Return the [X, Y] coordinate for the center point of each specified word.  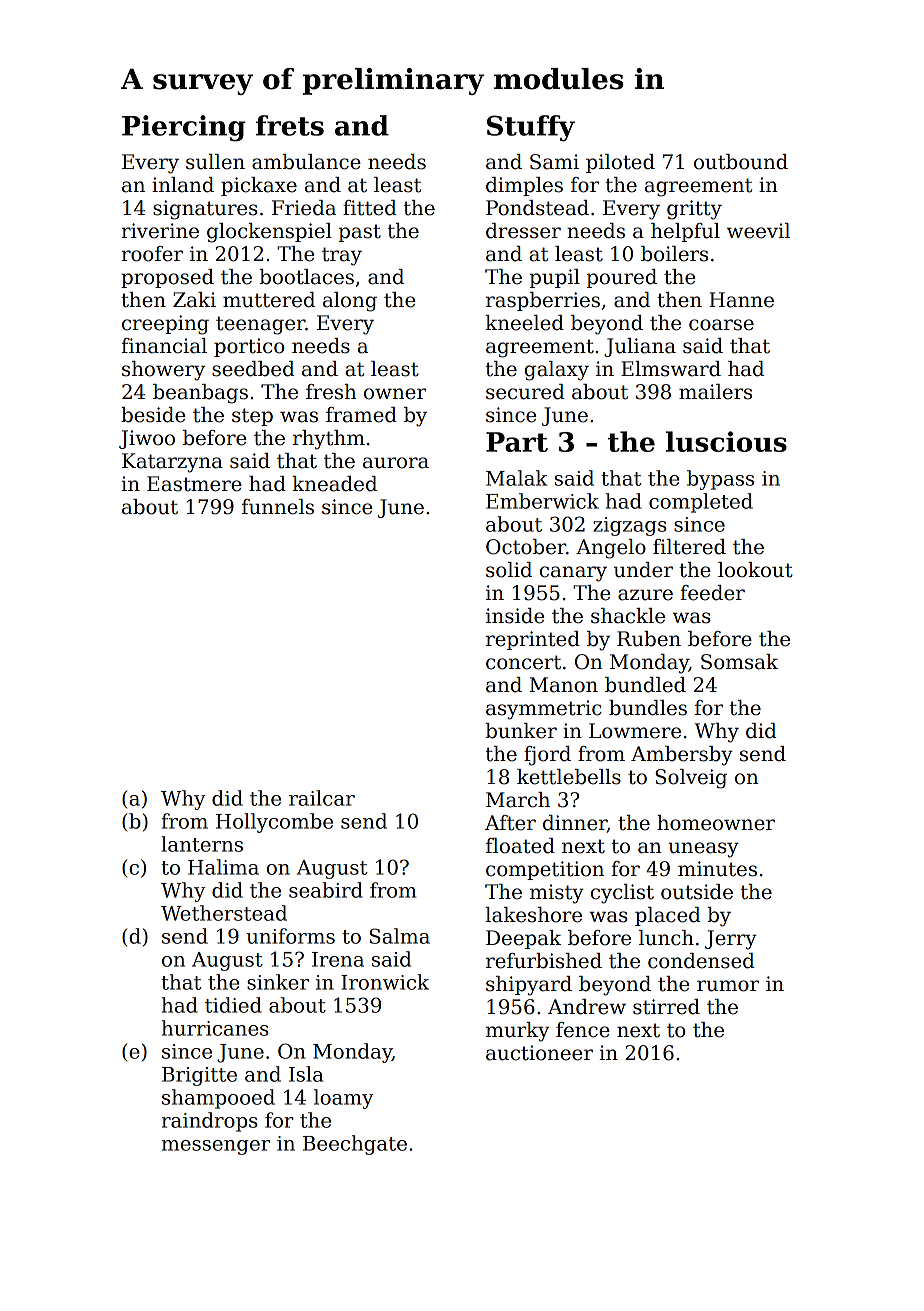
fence [583, 1030]
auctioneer [539, 1053]
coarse [721, 325]
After [510, 823]
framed [361, 415]
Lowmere [635, 731]
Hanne [741, 300]
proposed [167, 278]
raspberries [543, 301]
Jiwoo [147, 439]
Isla [306, 1074]
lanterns [202, 844]
